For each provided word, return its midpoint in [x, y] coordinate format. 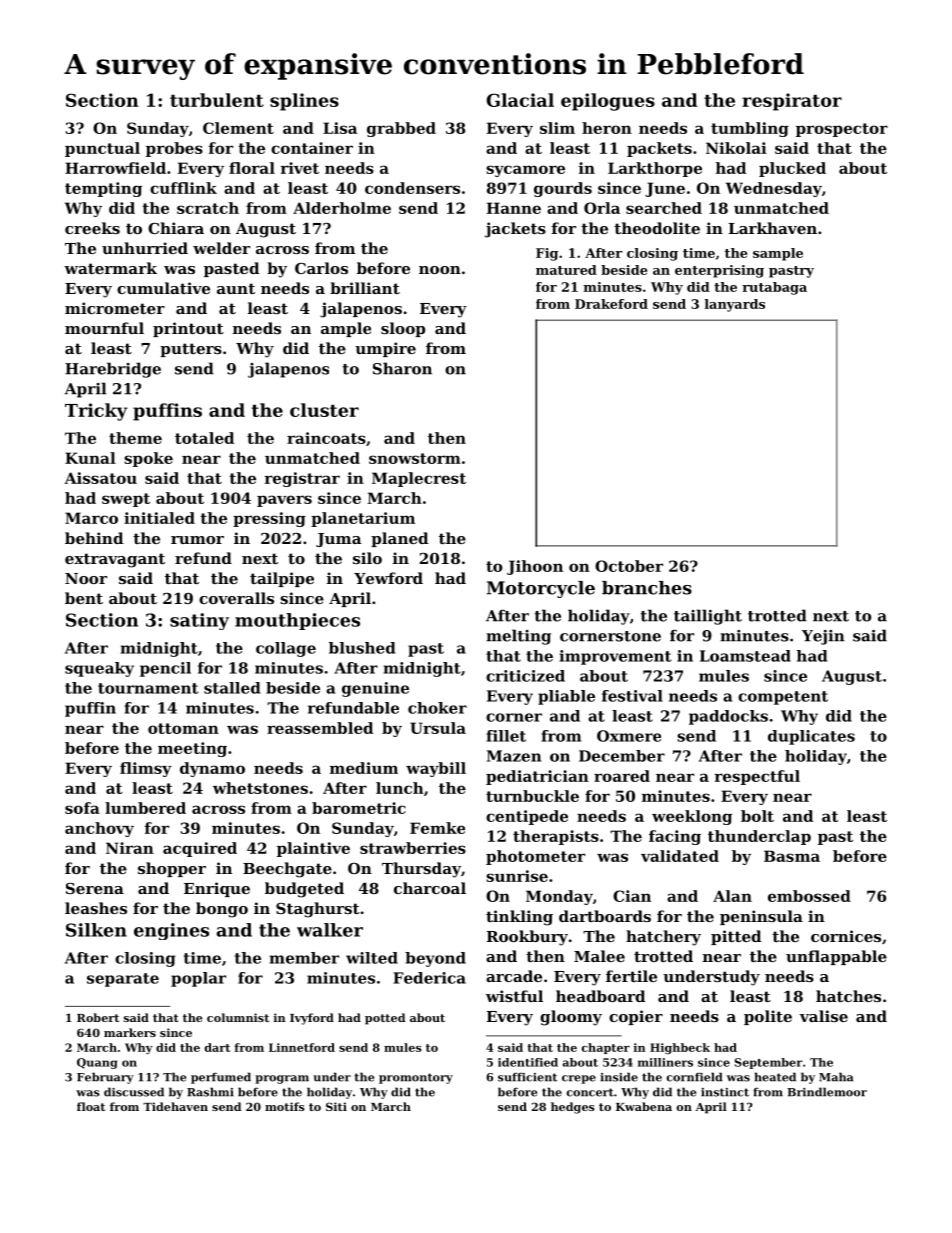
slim [557, 128]
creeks [92, 228]
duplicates [811, 737]
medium [364, 768]
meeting [192, 749]
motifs [285, 1106]
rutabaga [774, 288]
